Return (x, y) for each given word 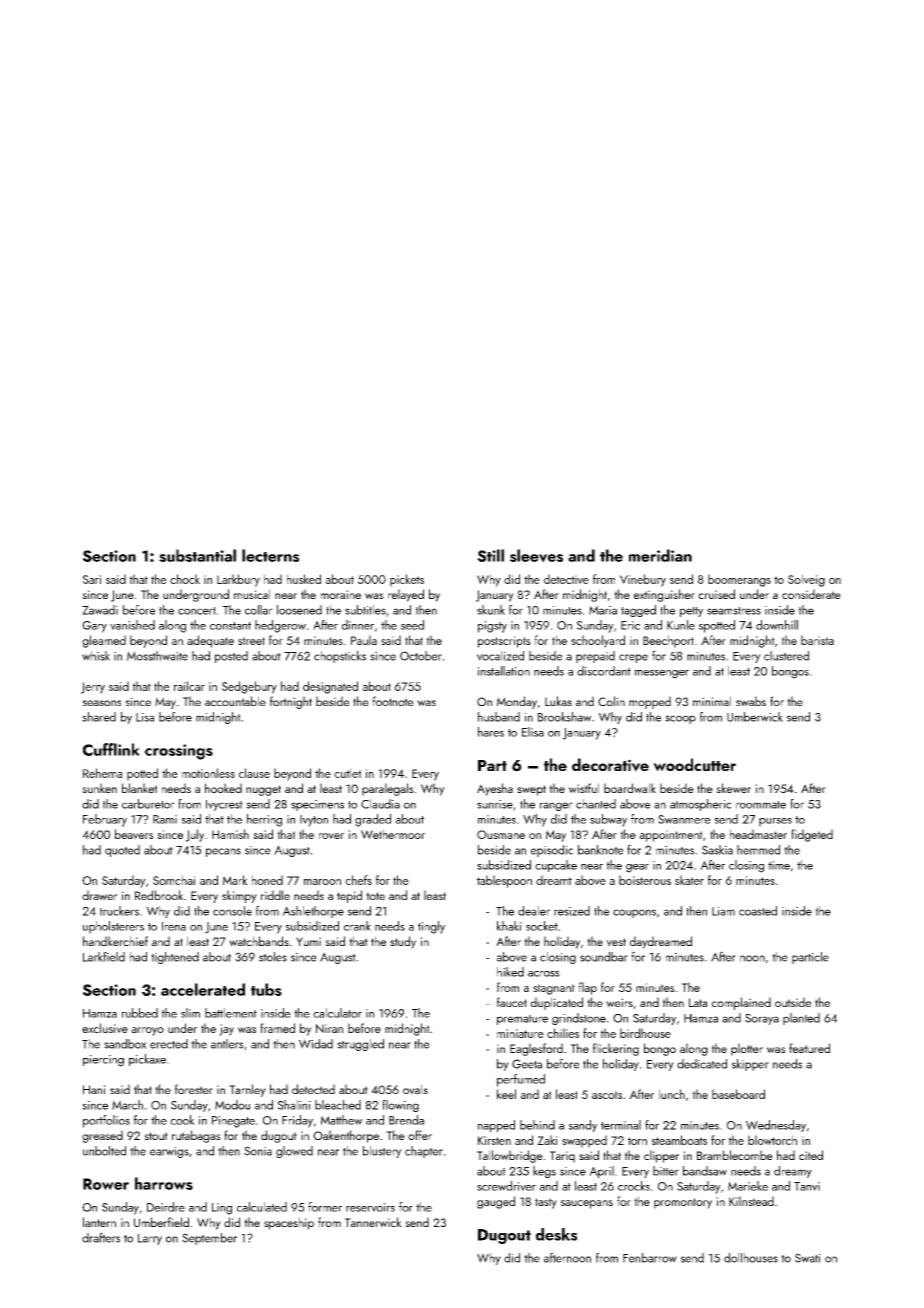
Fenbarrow (650, 1258)
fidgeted (812, 835)
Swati (808, 1258)
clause (254, 773)
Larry (150, 1239)
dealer (534, 911)
